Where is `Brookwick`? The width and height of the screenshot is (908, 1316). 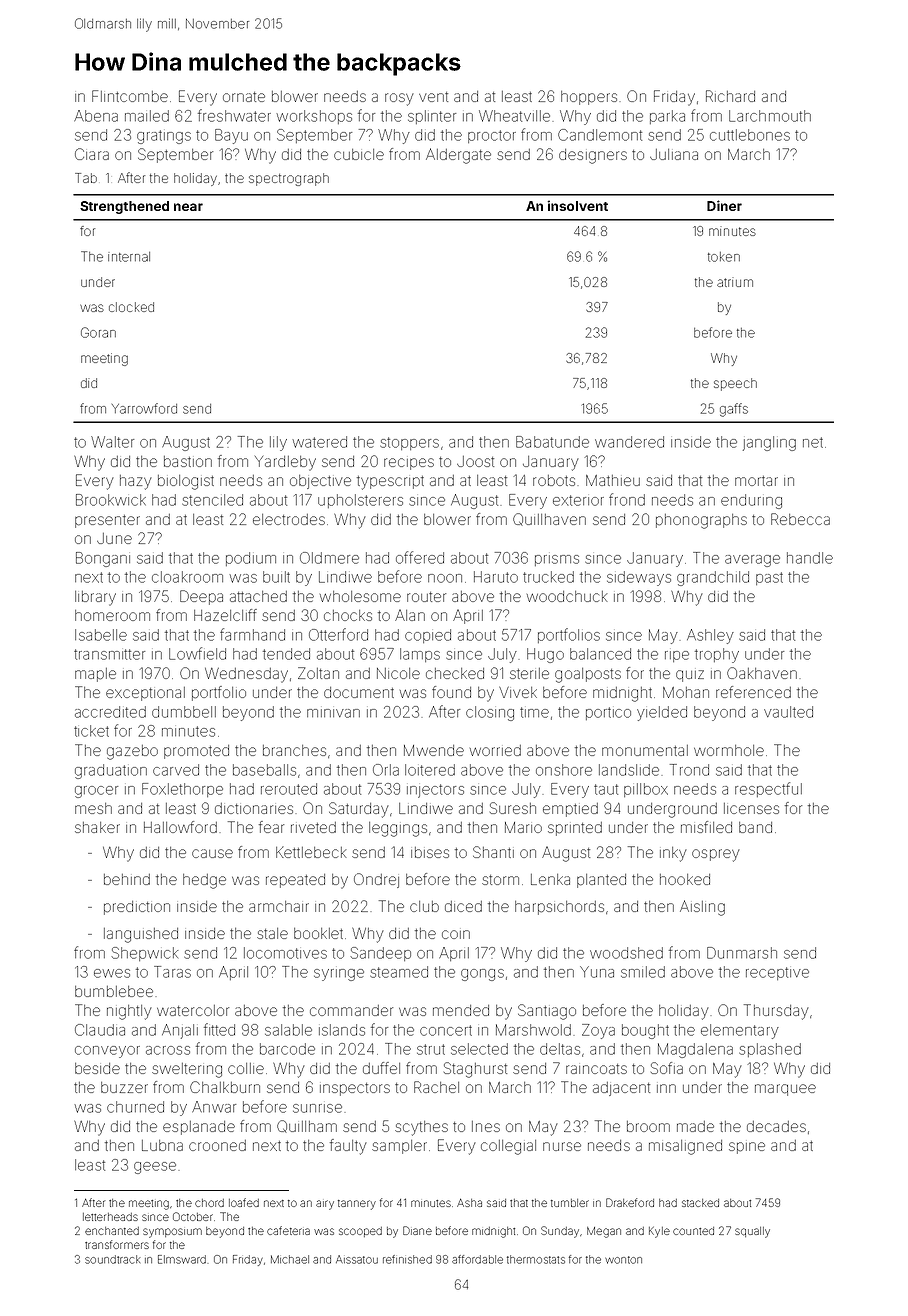 Brookwick is located at coordinates (111, 500).
